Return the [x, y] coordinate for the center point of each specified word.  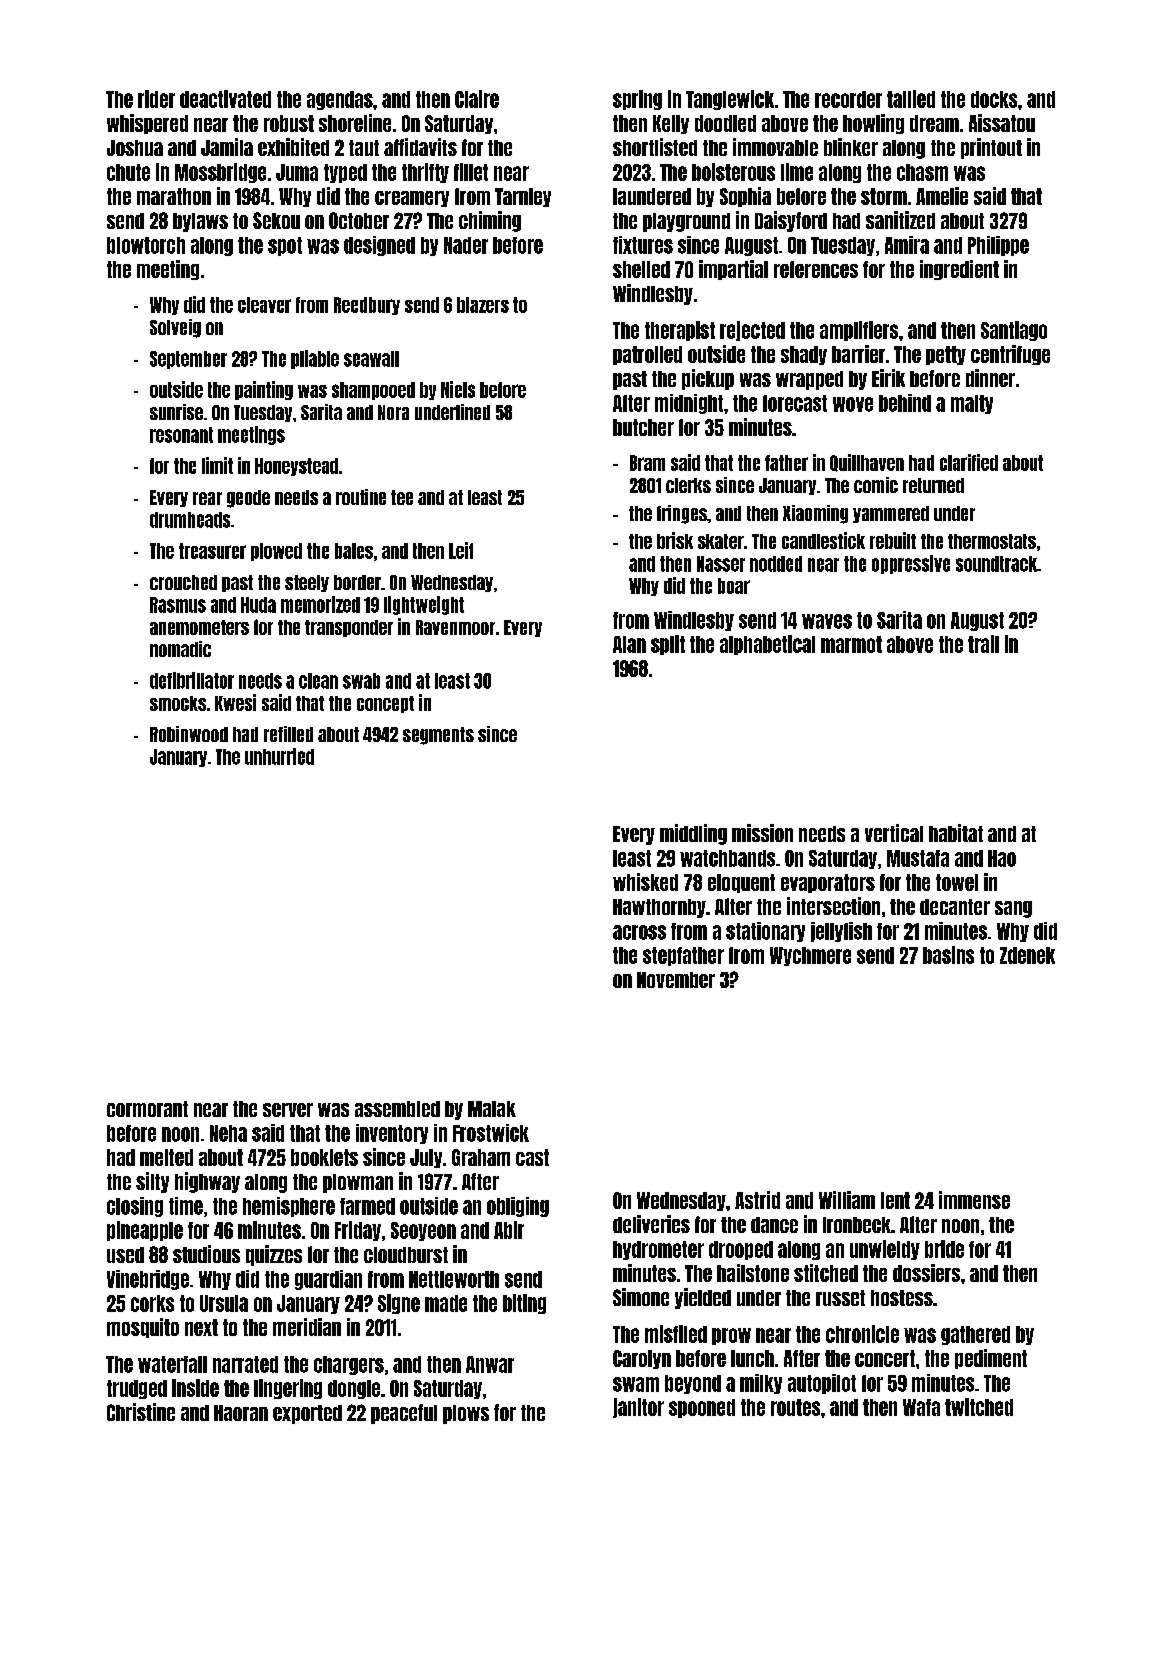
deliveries [651, 1224]
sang [1013, 909]
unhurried [279, 756]
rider [156, 99]
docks [994, 99]
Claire [477, 99]
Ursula [224, 1303]
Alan [629, 644]
